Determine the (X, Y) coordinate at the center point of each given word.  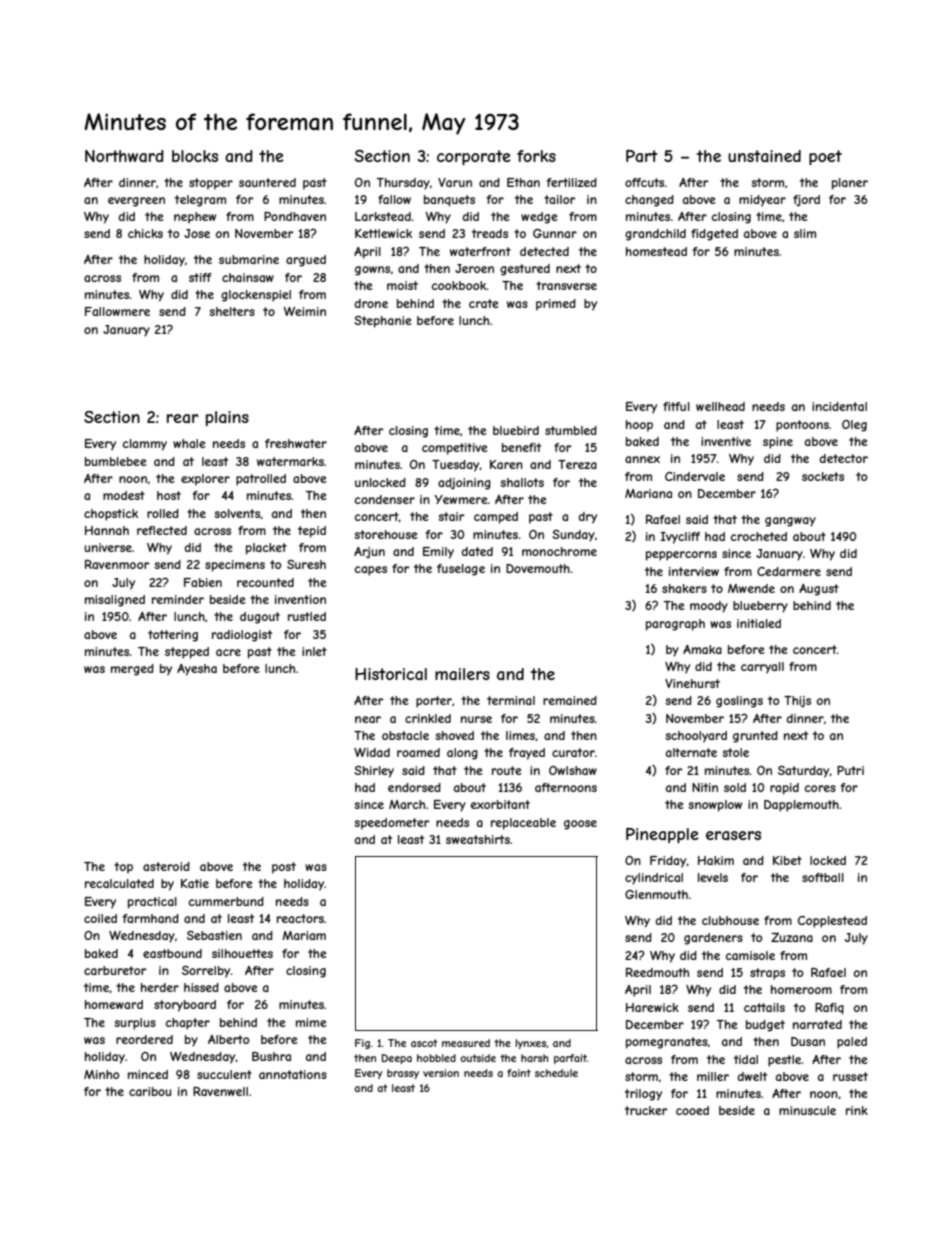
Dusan (808, 1041)
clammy (145, 445)
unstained (764, 156)
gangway (790, 522)
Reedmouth (657, 972)
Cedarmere (789, 571)
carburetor (115, 970)
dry (588, 518)
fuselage (461, 570)
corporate (474, 157)
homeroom (801, 989)
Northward (124, 156)
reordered (144, 1039)
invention (300, 599)
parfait (570, 1059)
